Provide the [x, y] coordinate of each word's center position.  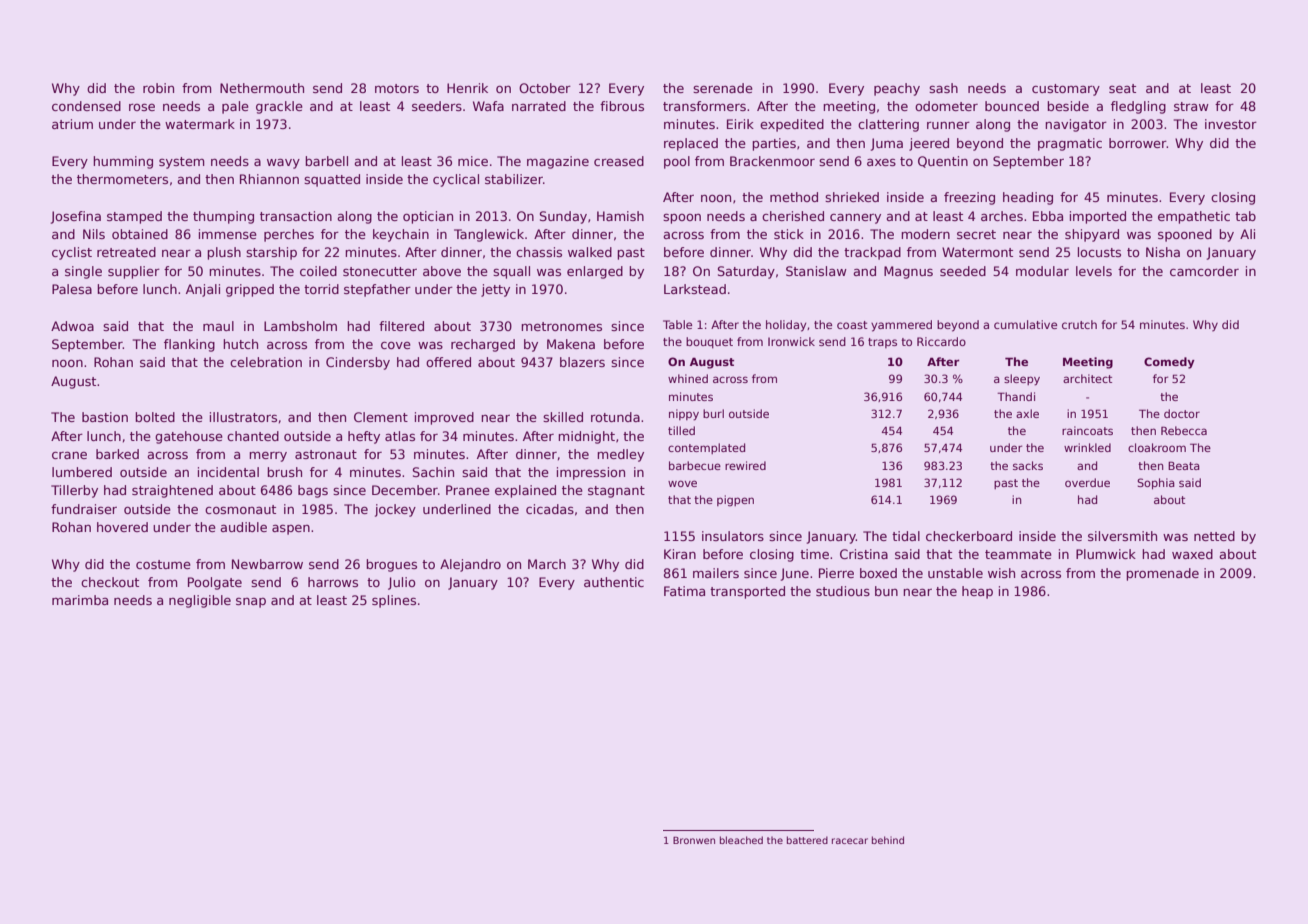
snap [251, 603]
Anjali [203, 290]
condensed [86, 106]
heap [977, 592]
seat [1122, 88]
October [545, 88]
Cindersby [358, 363]
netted [1214, 536]
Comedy [1169, 363]
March [547, 564]
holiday [786, 326]
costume [163, 564]
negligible [200, 601]
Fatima [684, 591]
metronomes [561, 326]
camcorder [1204, 271]
